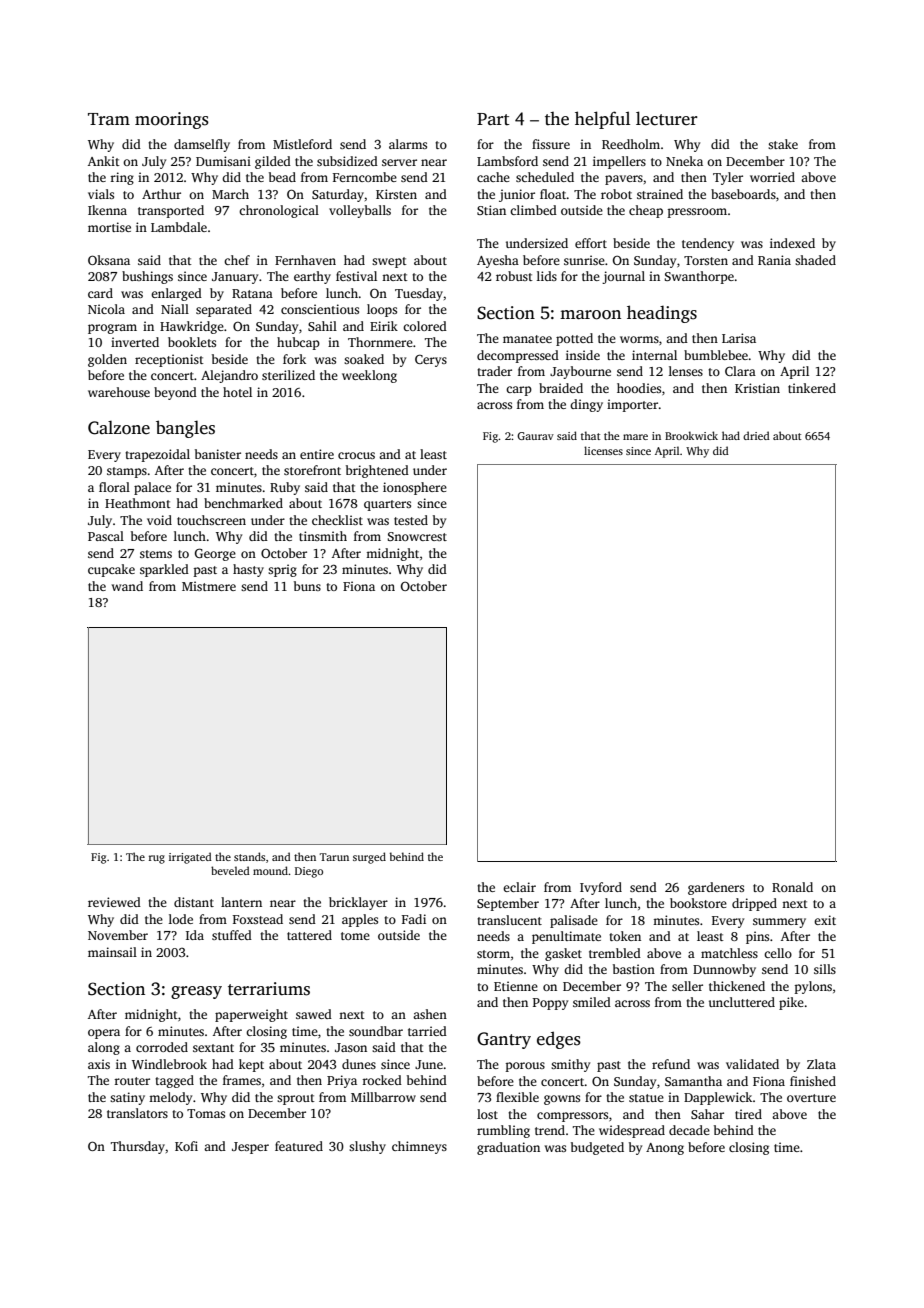  What do you see at coordinates (667, 118) in the screenshot?
I see `lecturer` at bounding box center [667, 118].
